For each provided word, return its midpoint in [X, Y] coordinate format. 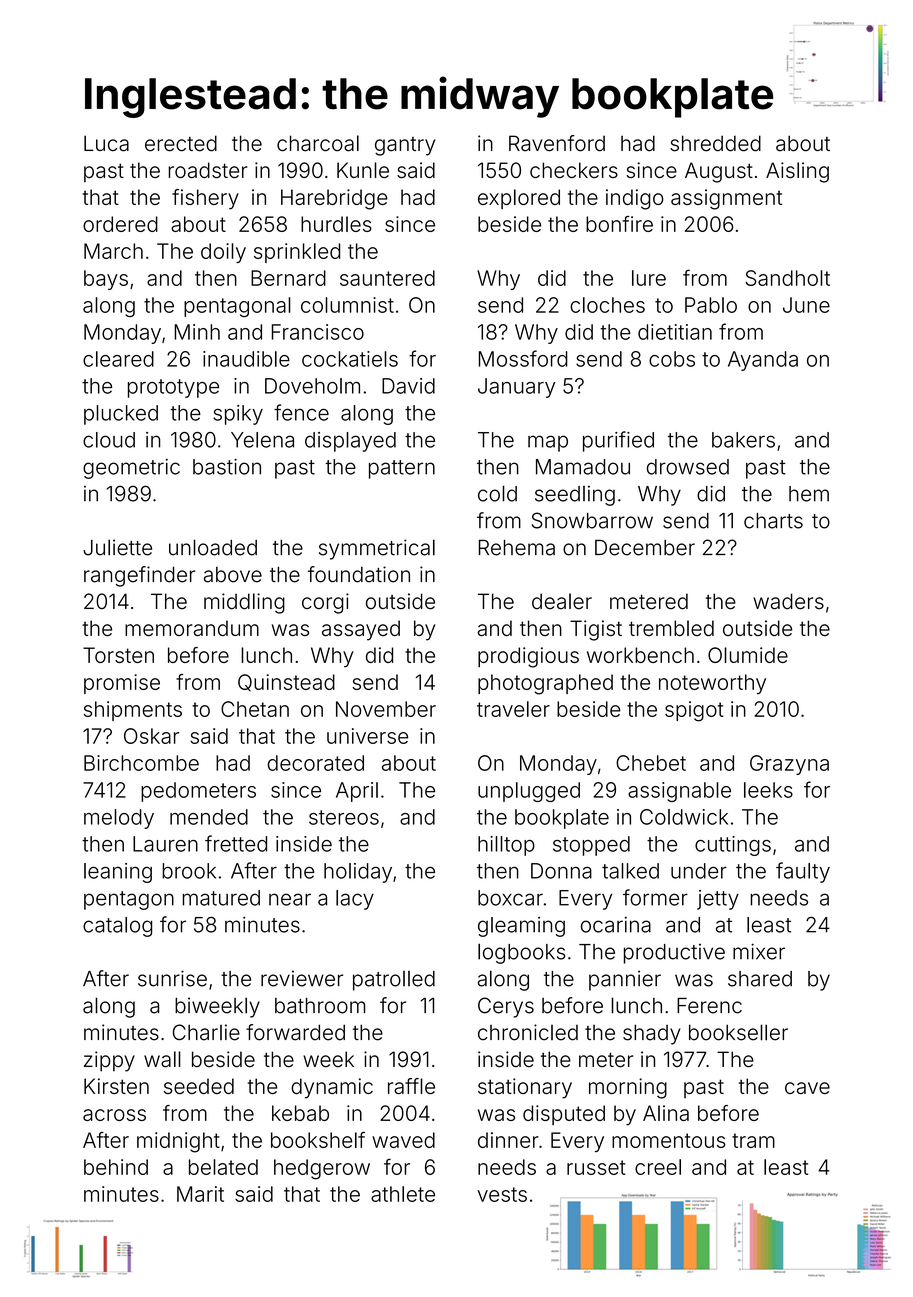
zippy [109, 1061]
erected [181, 143]
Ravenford [557, 143]
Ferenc [709, 1006]
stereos [344, 817]
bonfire [619, 224]
